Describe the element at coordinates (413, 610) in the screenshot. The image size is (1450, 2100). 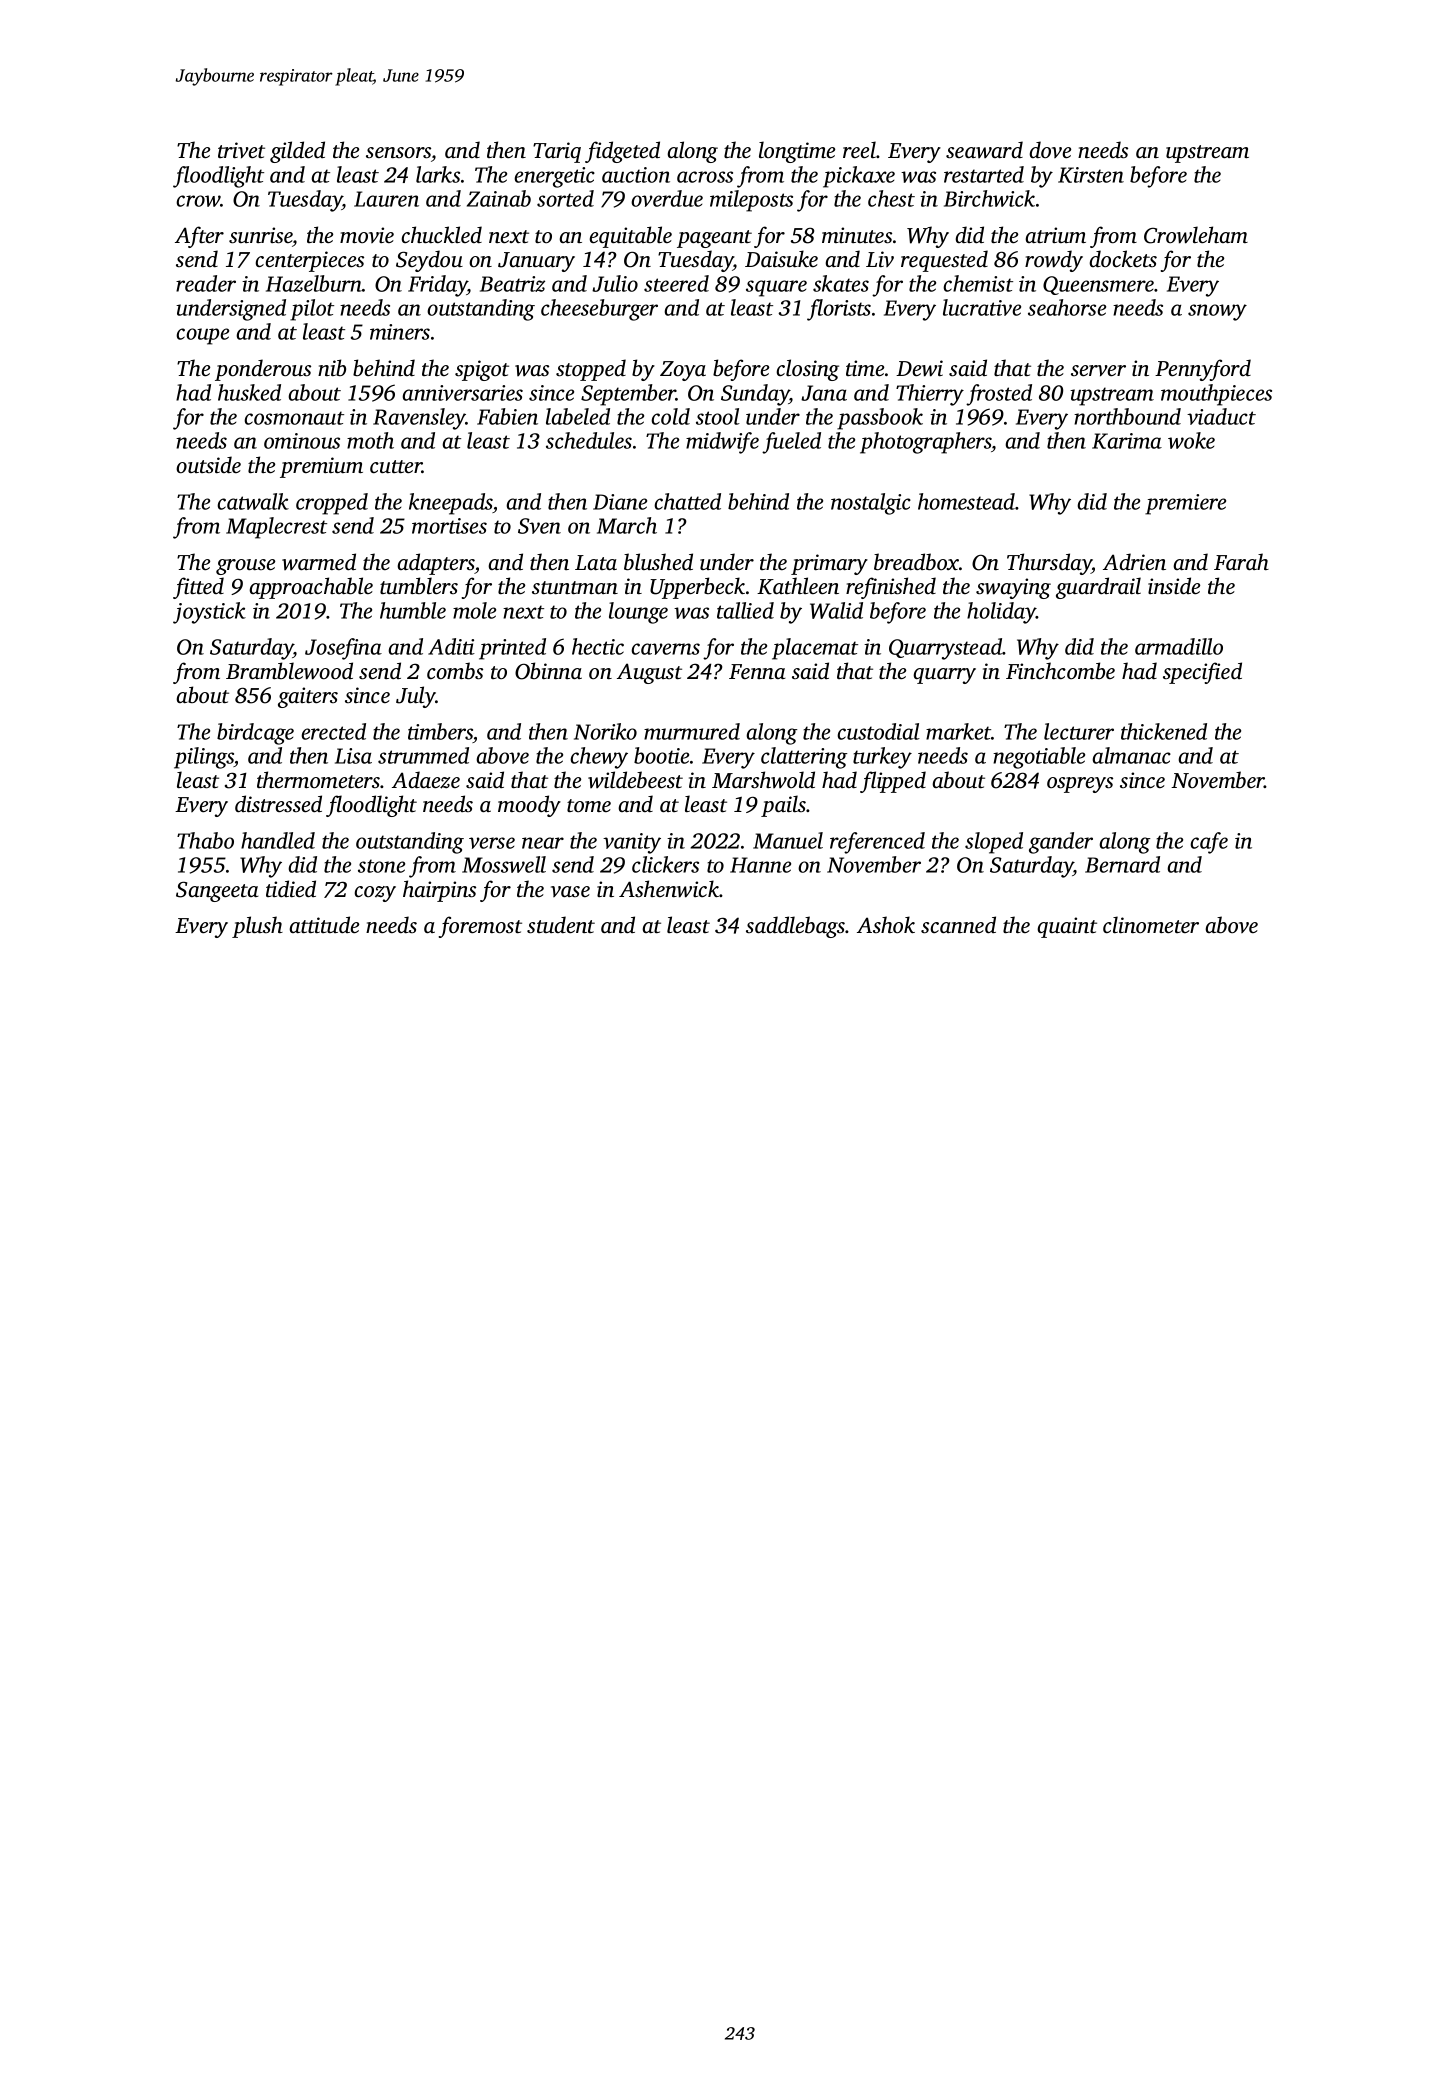
I see `humble` at that location.
